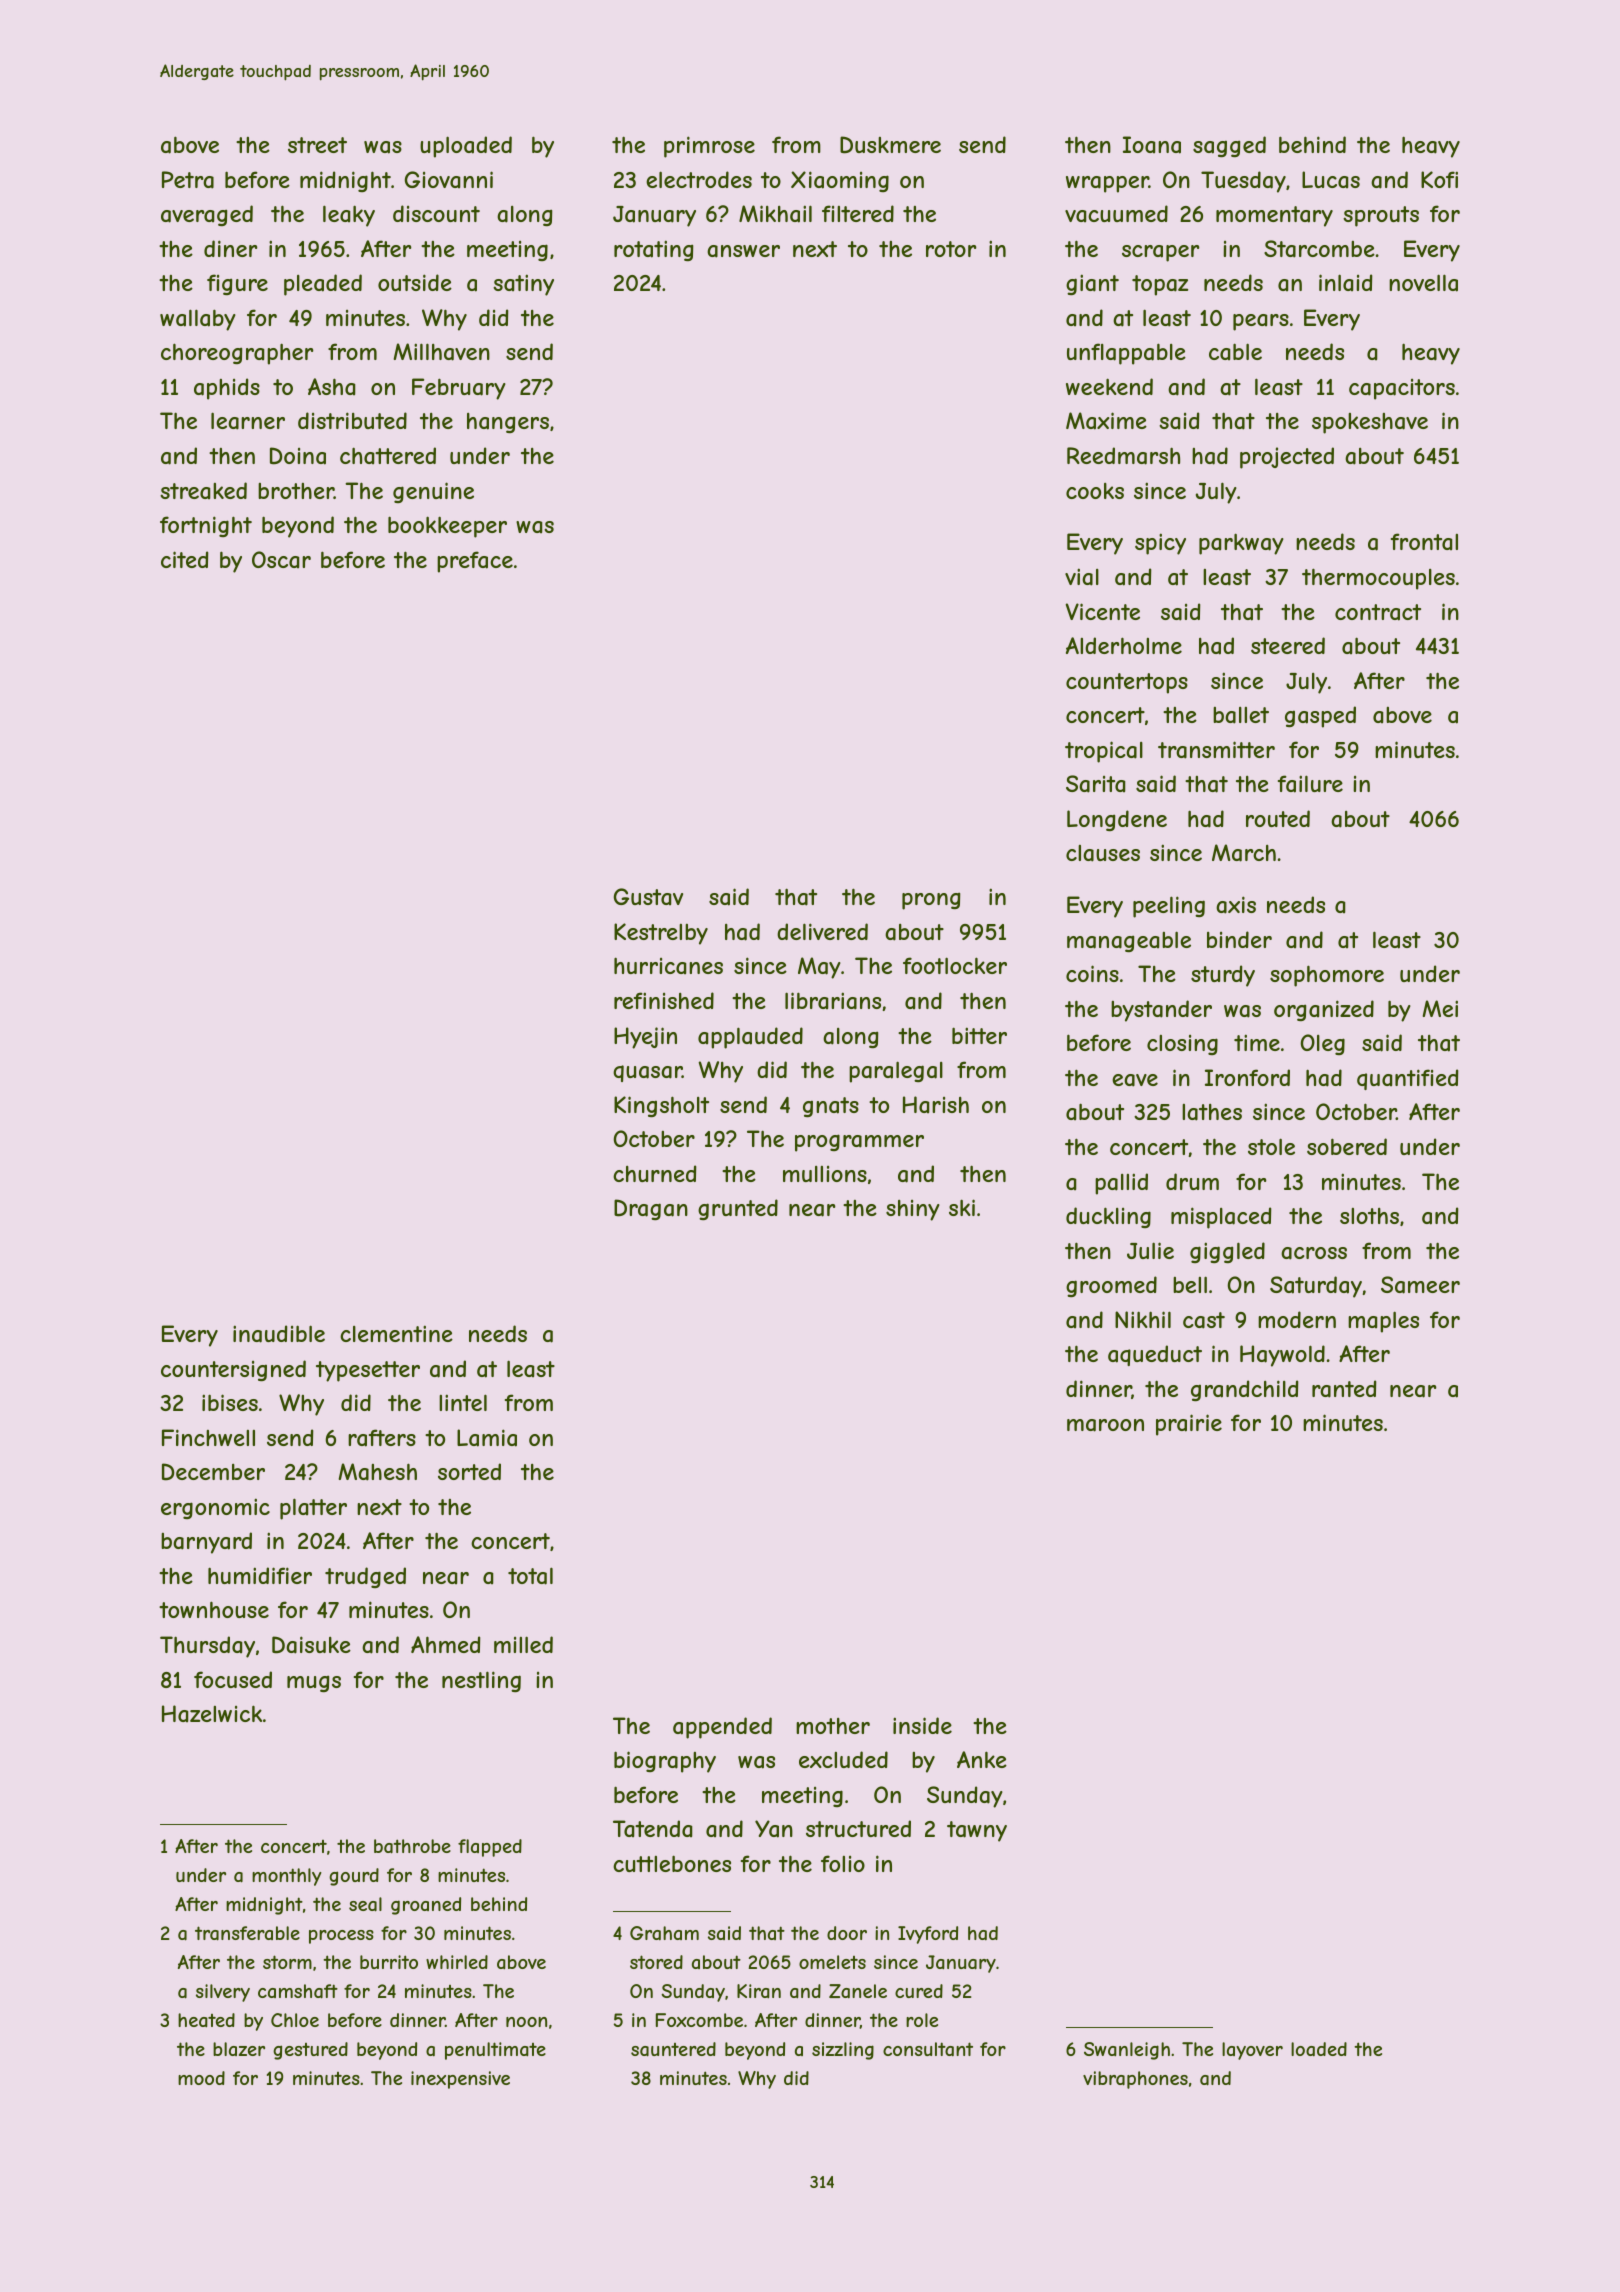 The width and height of the screenshot is (1620, 2292). Describe the element at coordinates (951, 249) in the screenshot. I see `rotor` at that location.
